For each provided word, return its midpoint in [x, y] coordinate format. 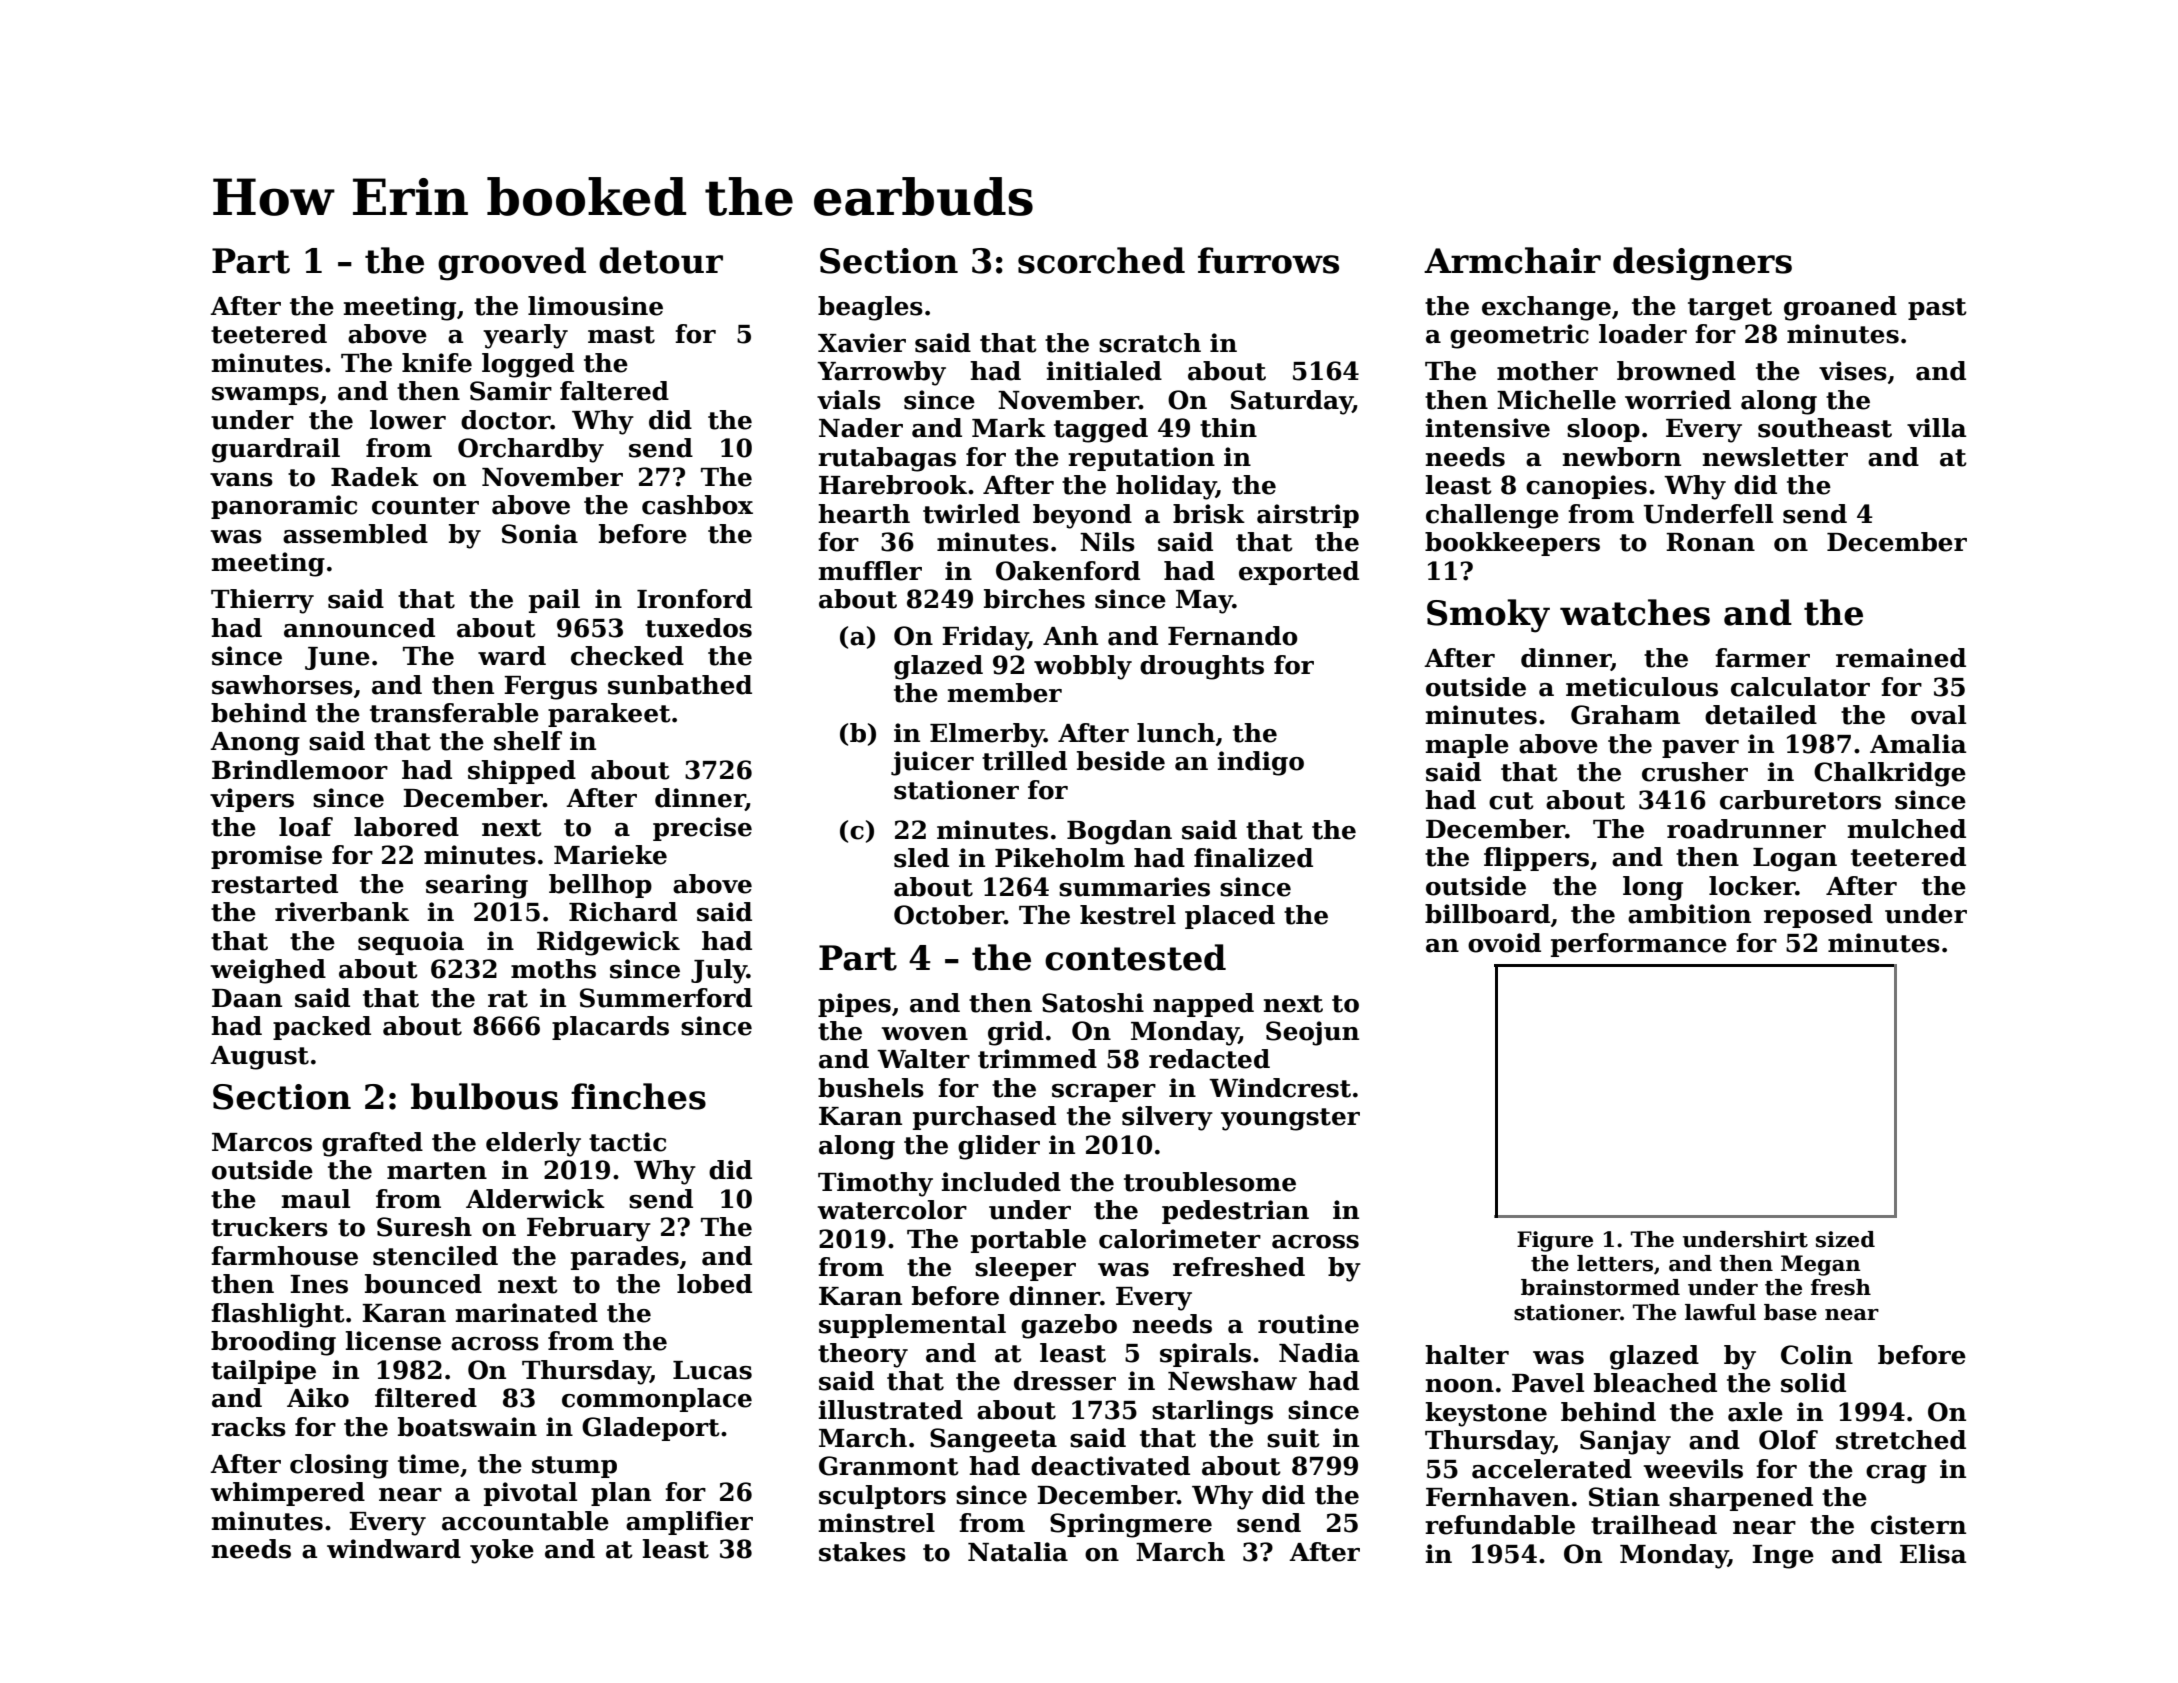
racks [248, 1427]
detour [661, 260]
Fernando [1233, 636]
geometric [1519, 336]
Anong [255, 744]
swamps [265, 396]
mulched [1906, 829]
